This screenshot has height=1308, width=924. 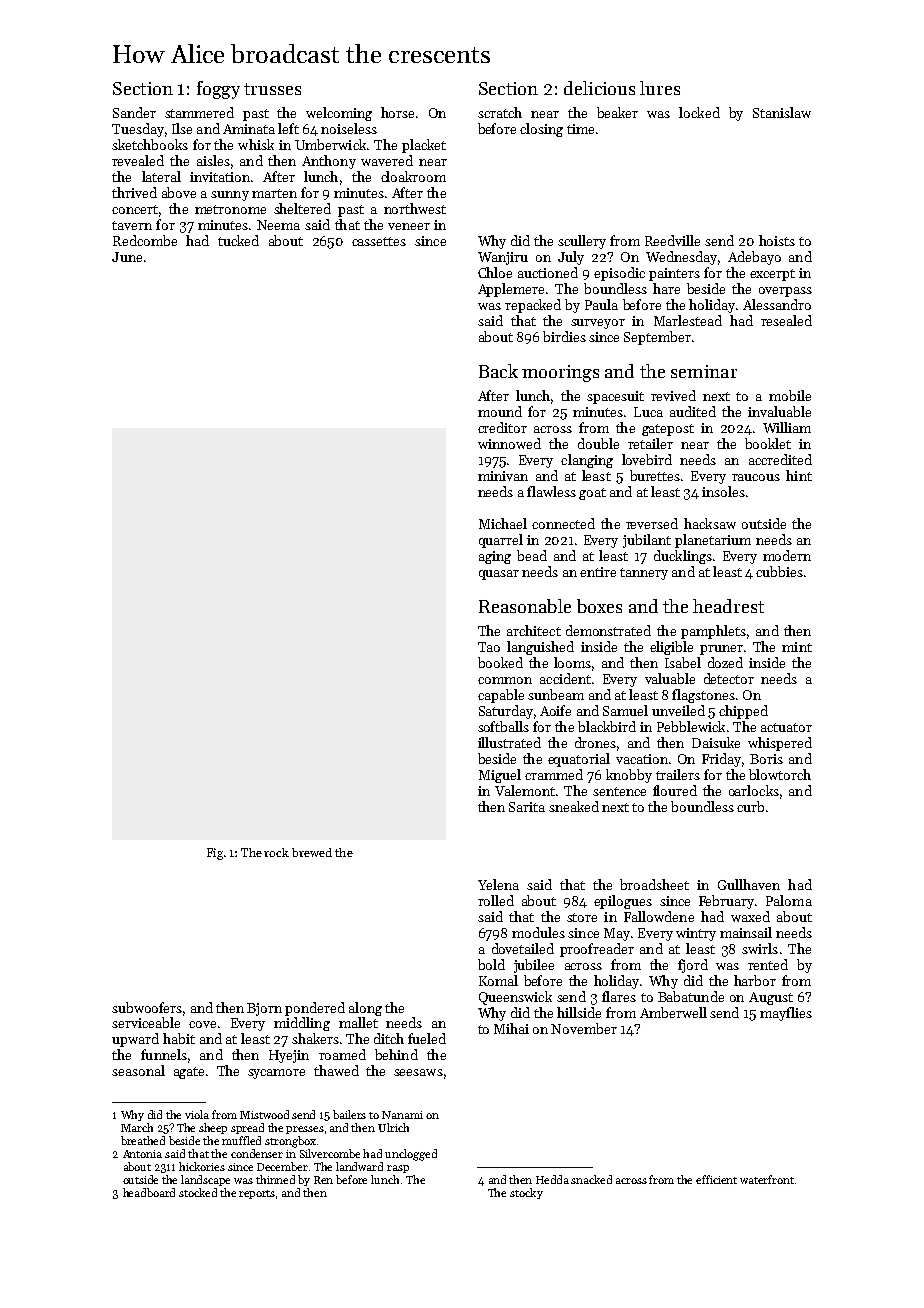 What do you see at coordinates (150, 144) in the screenshot?
I see `sketchbooks` at bounding box center [150, 144].
